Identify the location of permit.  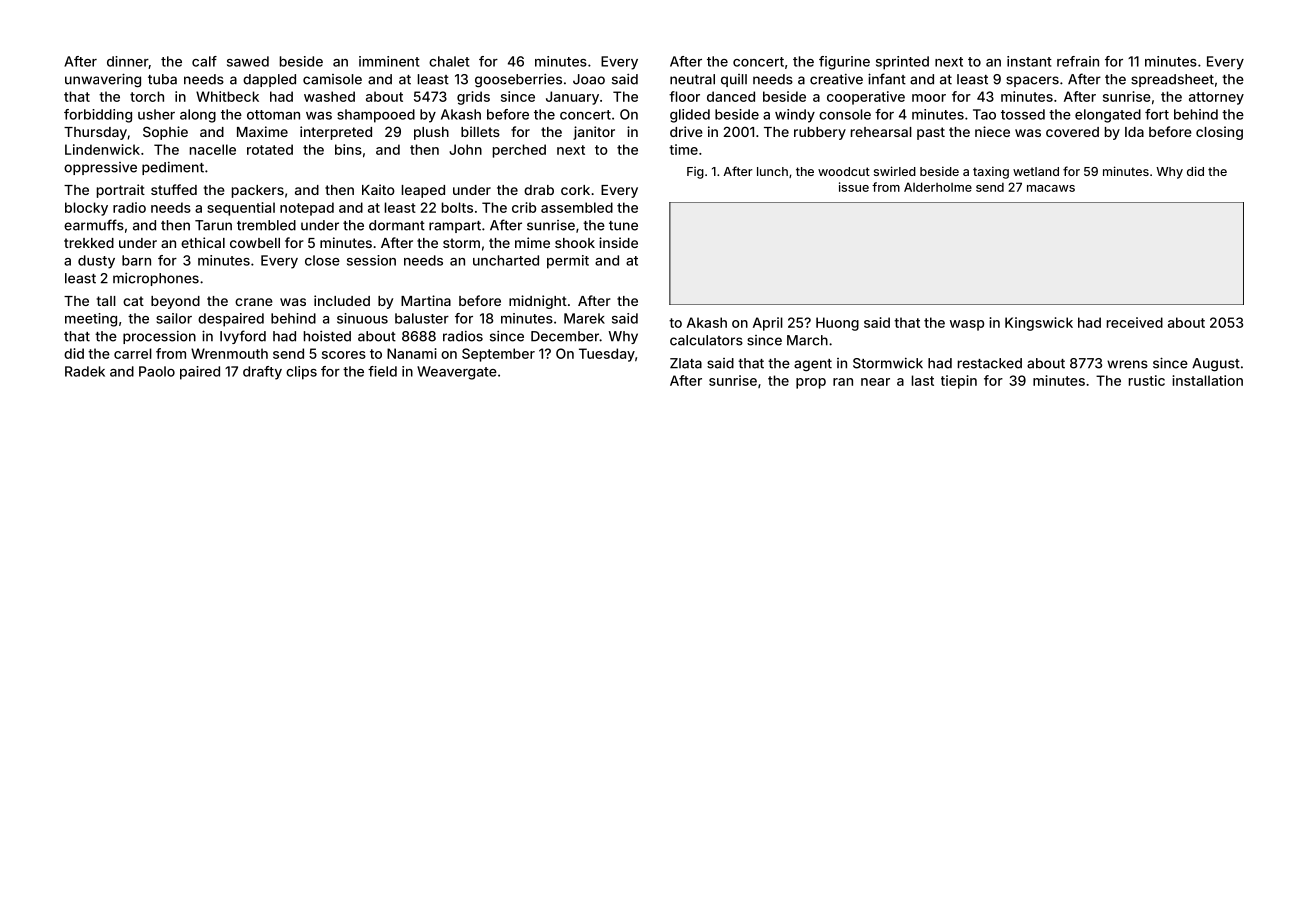
(568, 262).
